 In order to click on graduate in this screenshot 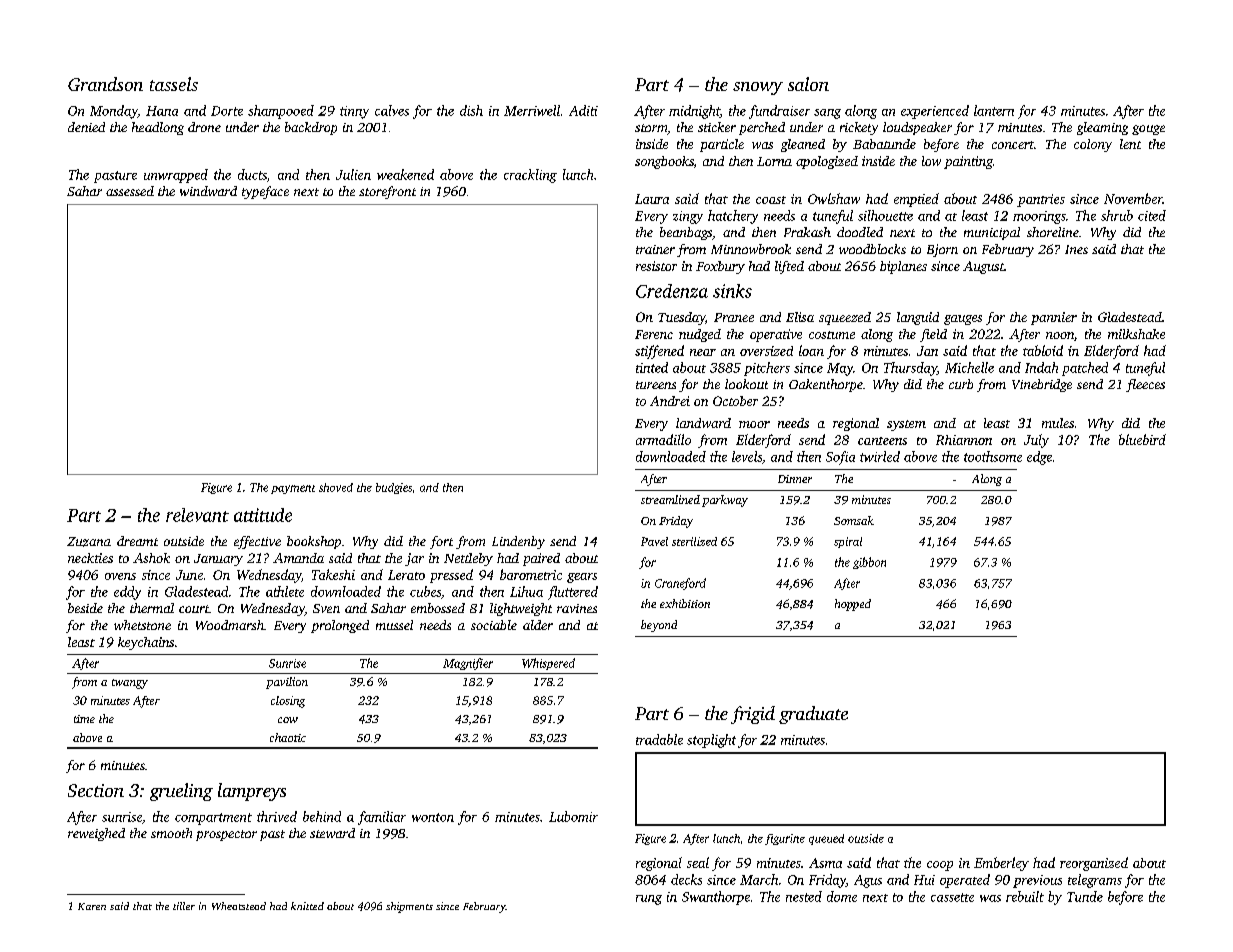, I will do `click(813, 715)`.
